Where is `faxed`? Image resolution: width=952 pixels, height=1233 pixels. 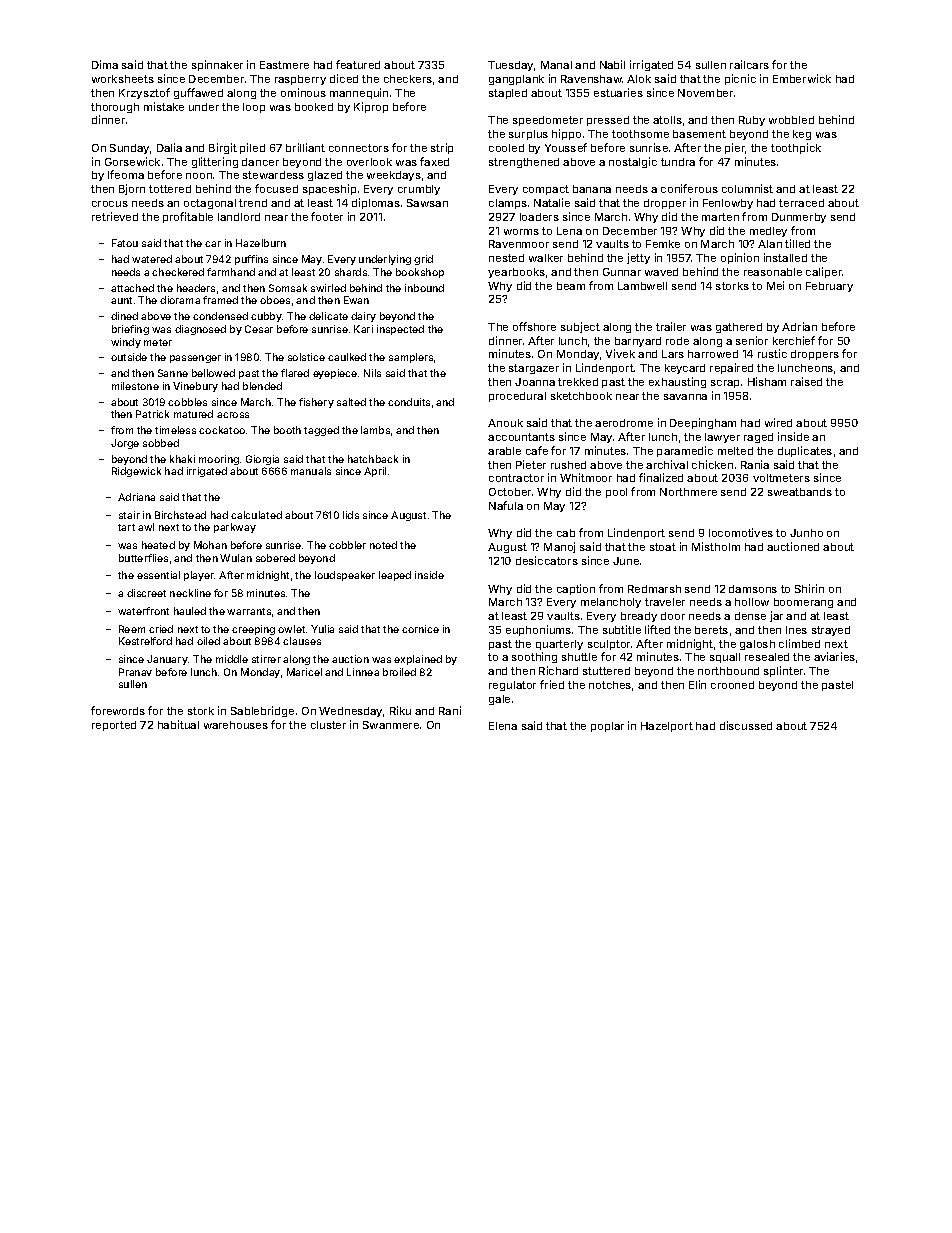
faxed is located at coordinates (434, 161).
